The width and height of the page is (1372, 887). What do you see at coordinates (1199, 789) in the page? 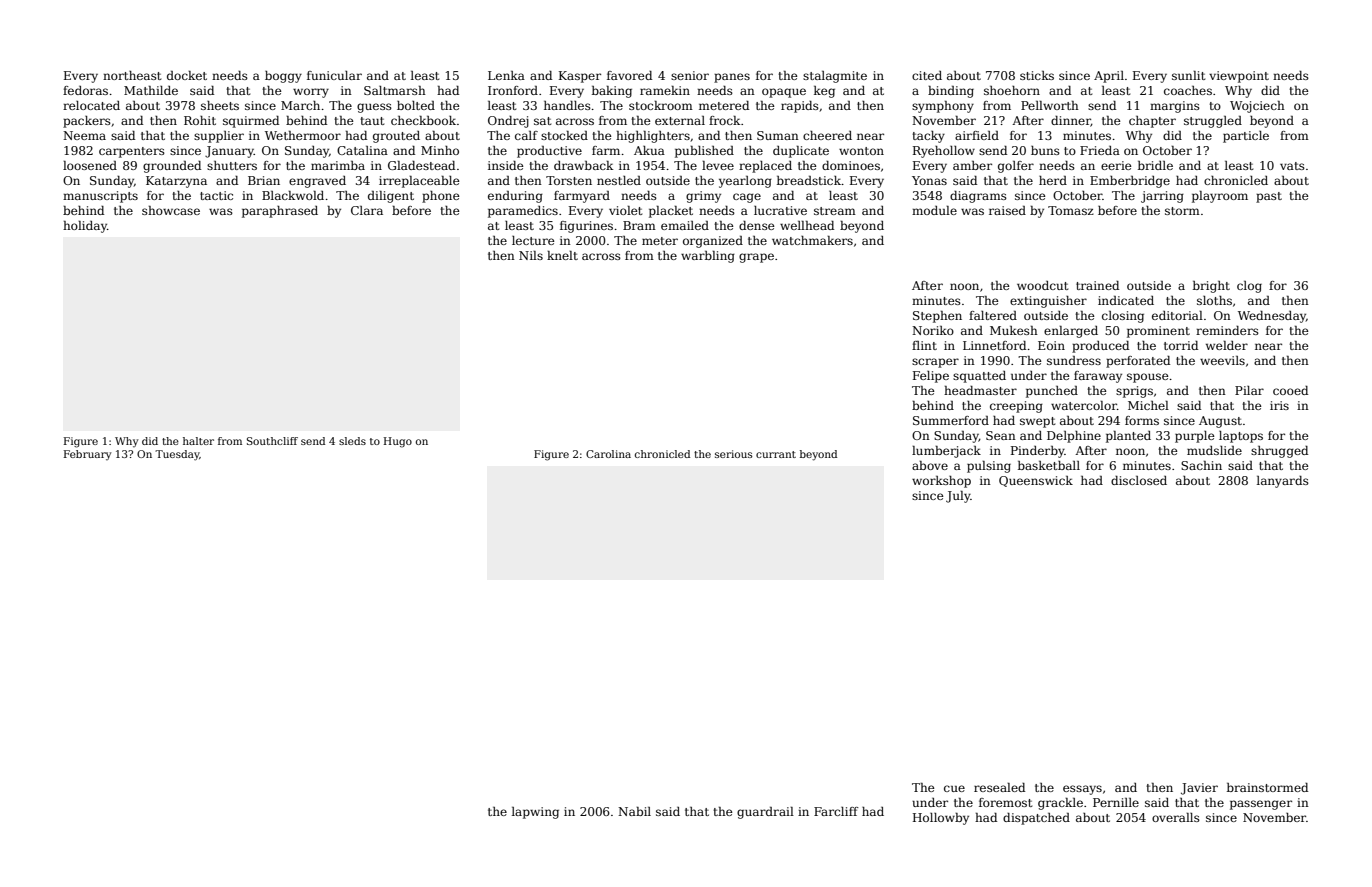
I see `Javier` at bounding box center [1199, 789].
